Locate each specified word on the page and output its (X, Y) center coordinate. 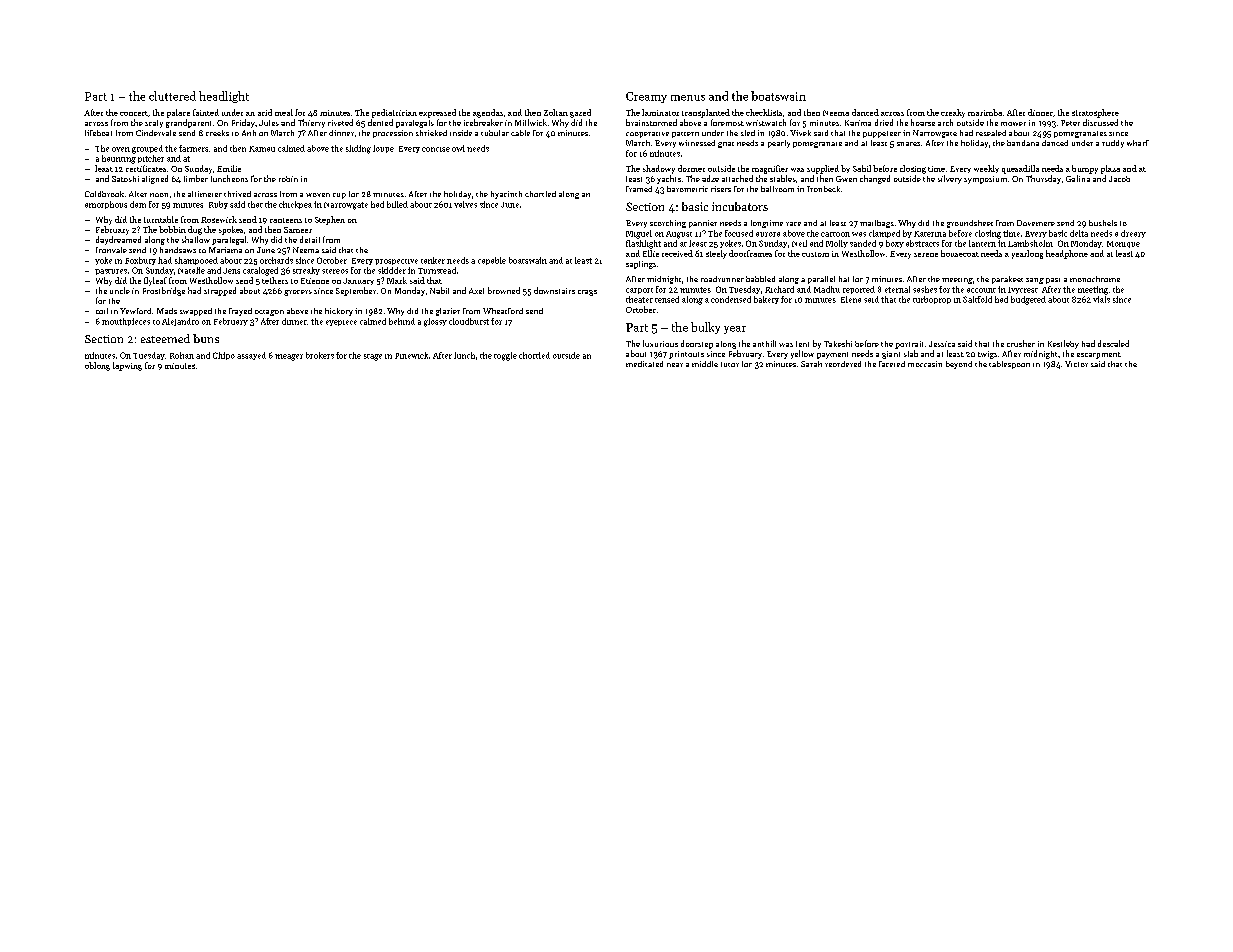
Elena (851, 299)
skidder (392, 270)
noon (159, 195)
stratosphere (1095, 113)
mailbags (877, 224)
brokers (320, 355)
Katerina (930, 234)
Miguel (639, 234)
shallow (196, 239)
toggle (505, 356)
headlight (224, 97)
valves (465, 204)
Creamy (646, 97)
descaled (1113, 343)
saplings (641, 265)
